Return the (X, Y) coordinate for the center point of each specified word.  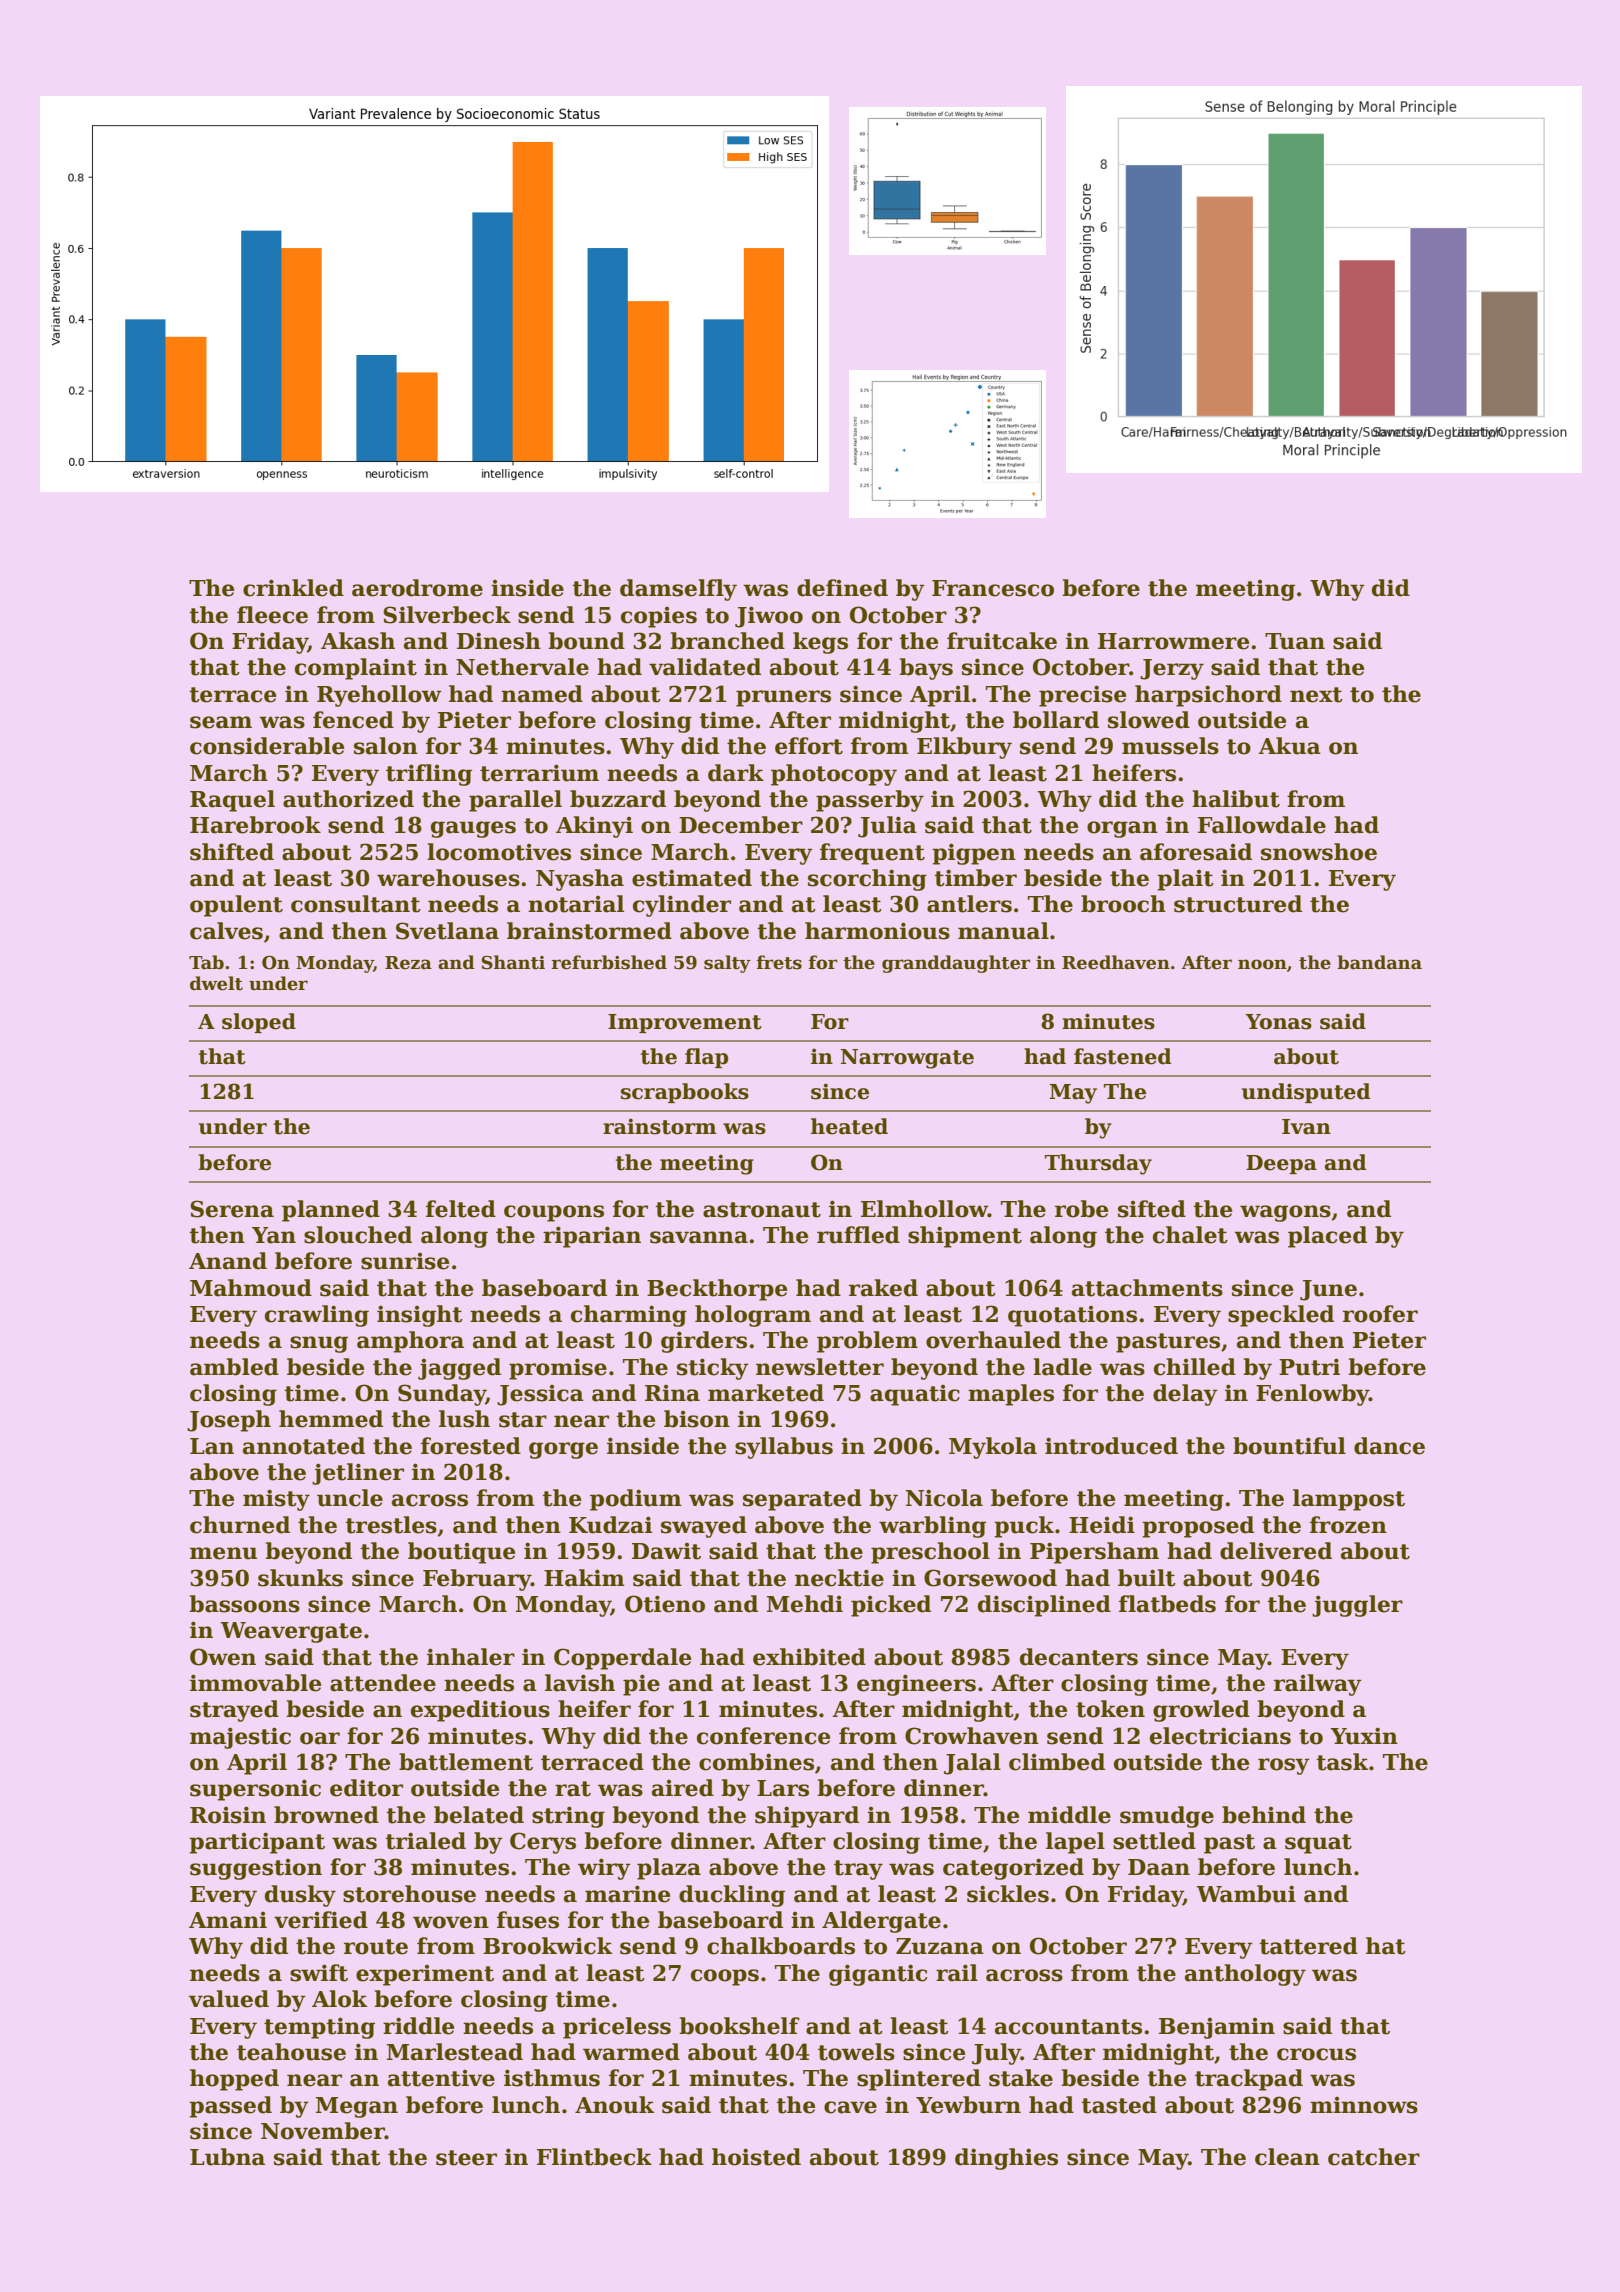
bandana (1379, 962)
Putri (1309, 1367)
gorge (563, 1450)
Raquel (232, 801)
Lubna (227, 2157)
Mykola (993, 1448)
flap (706, 1058)
